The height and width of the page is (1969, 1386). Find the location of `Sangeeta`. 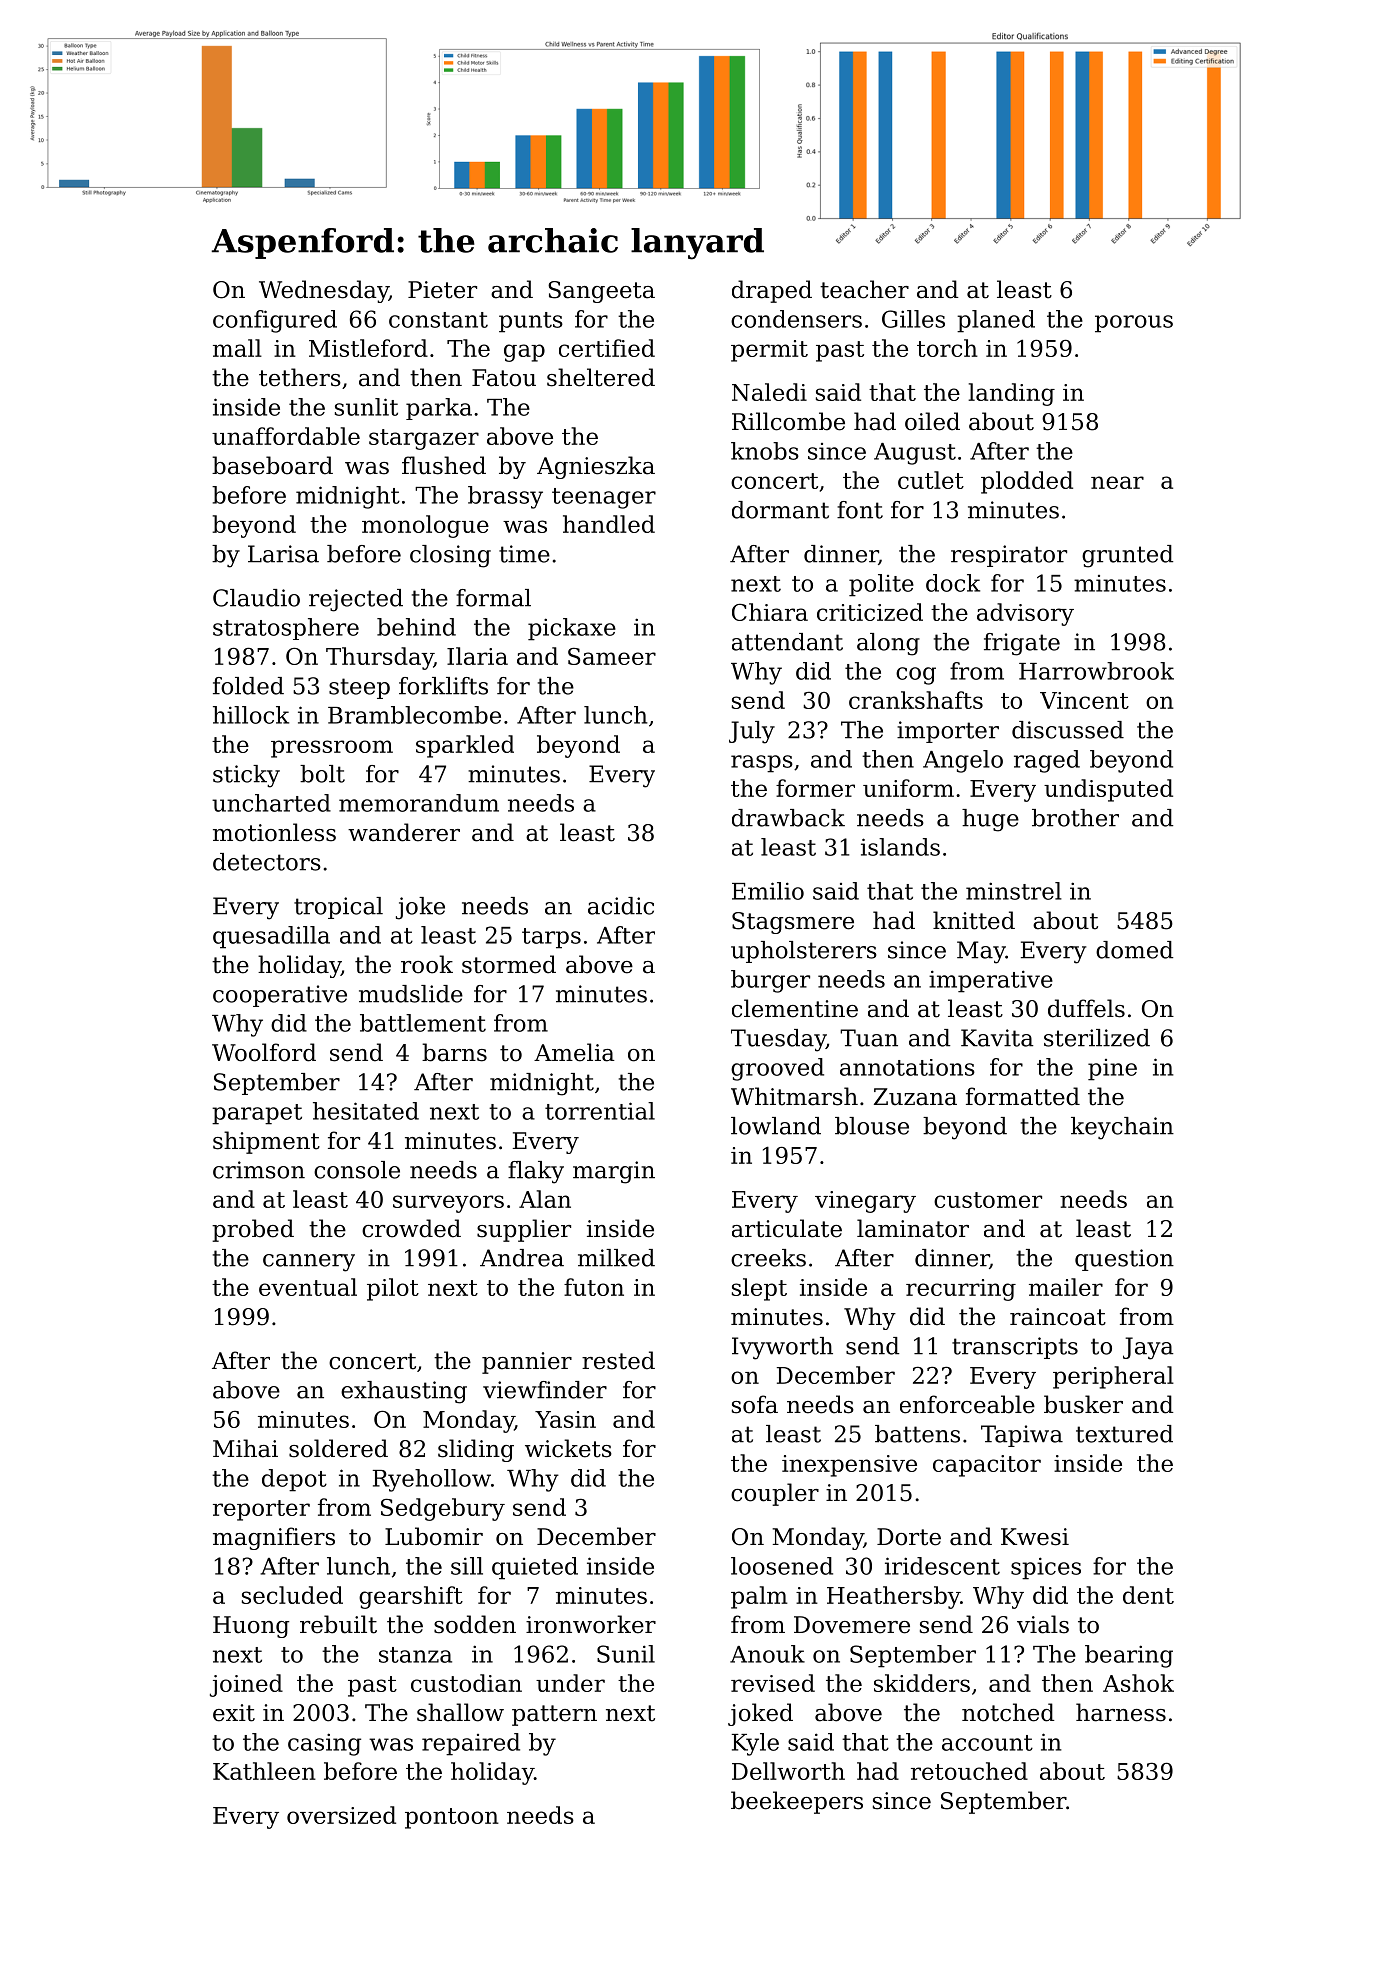

Sangeeta is located at coordinates (601, 292).
